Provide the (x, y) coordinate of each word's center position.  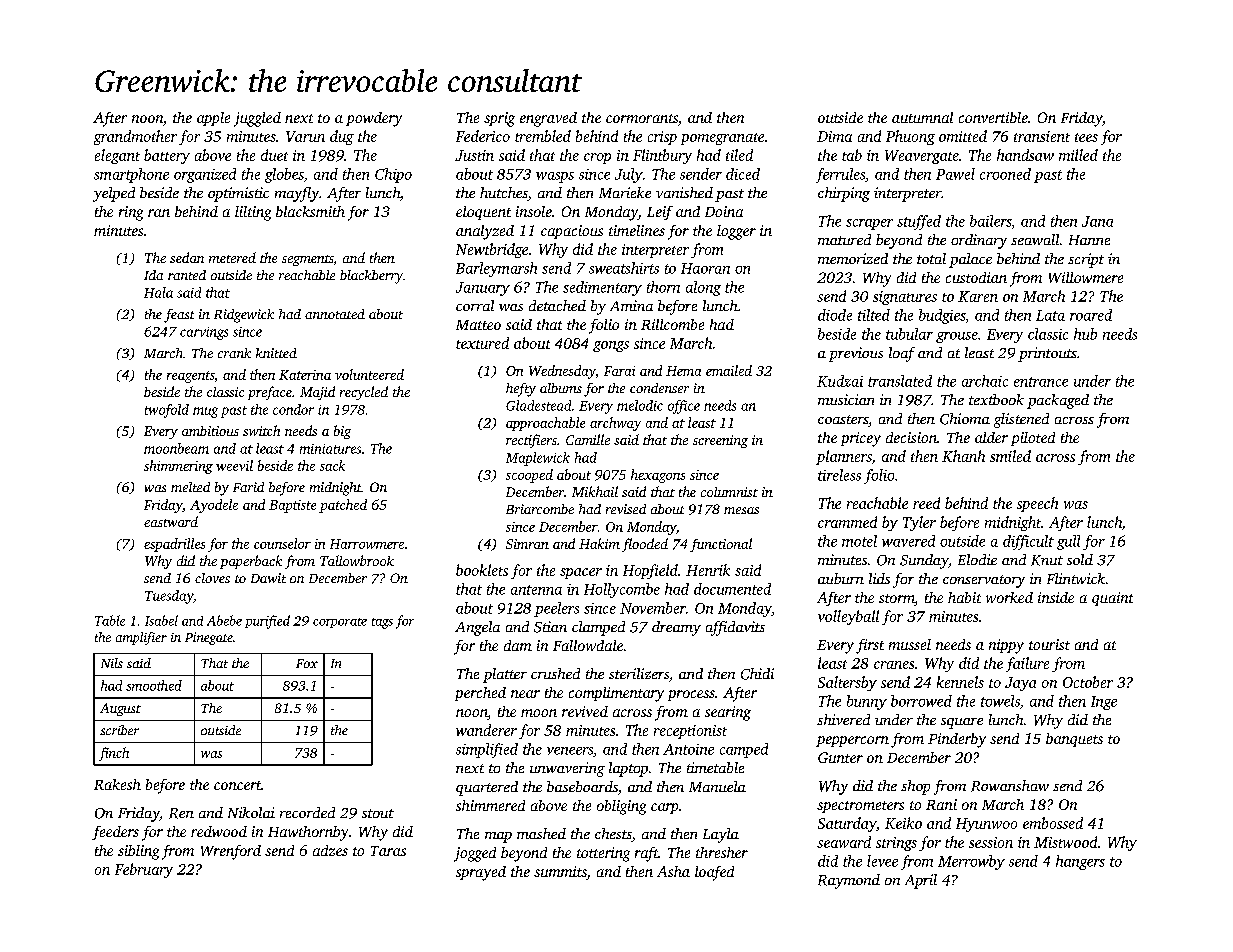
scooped (529, 476)
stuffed (919, 222)
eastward (171, 521)
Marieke (625, 192)
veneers (570, 751)
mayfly (297, 194)
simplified (487, 750)
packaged (1058, 401)
